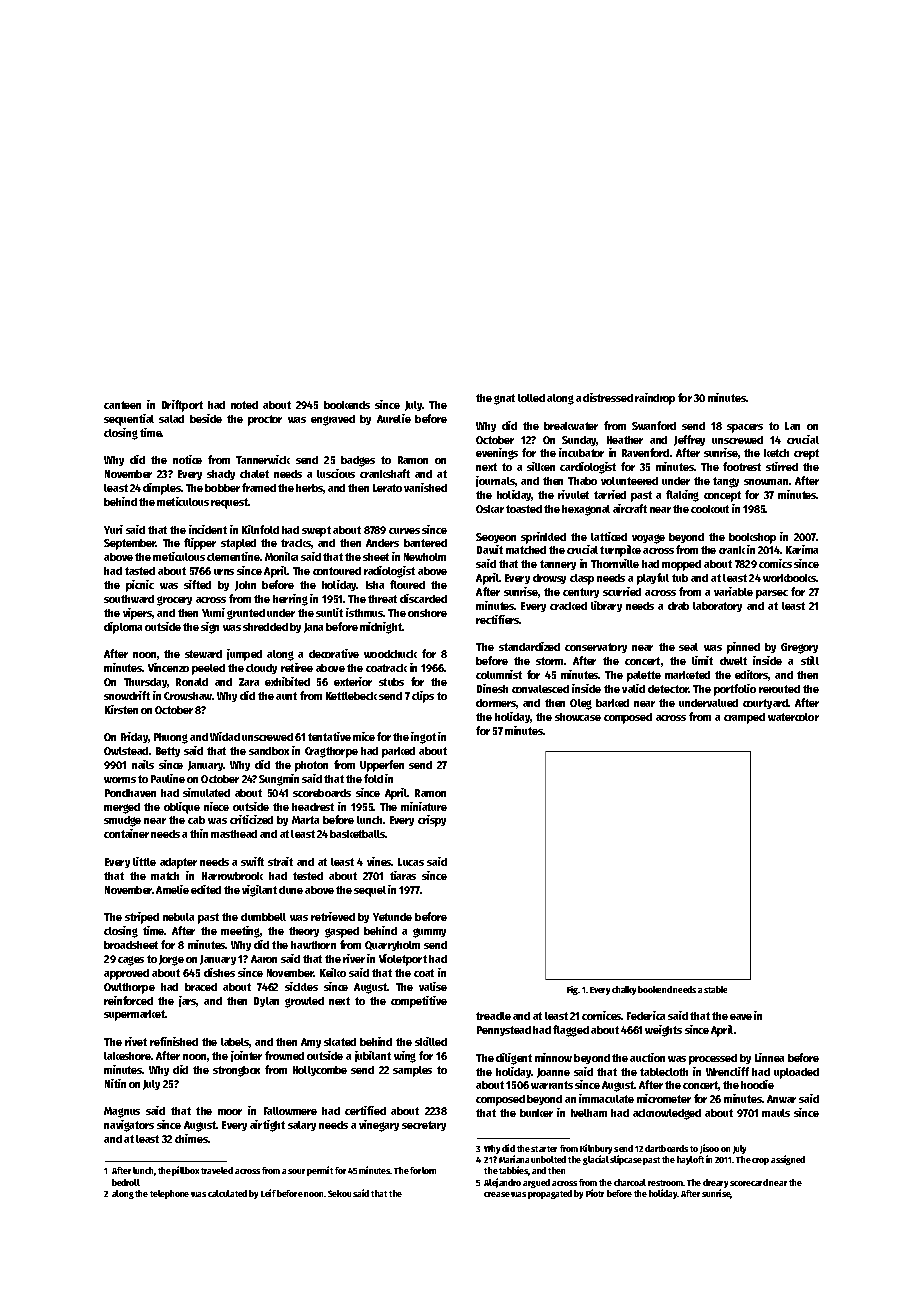 The image size is (924, 1308). I want to click on crispy, so click(432, 821).
